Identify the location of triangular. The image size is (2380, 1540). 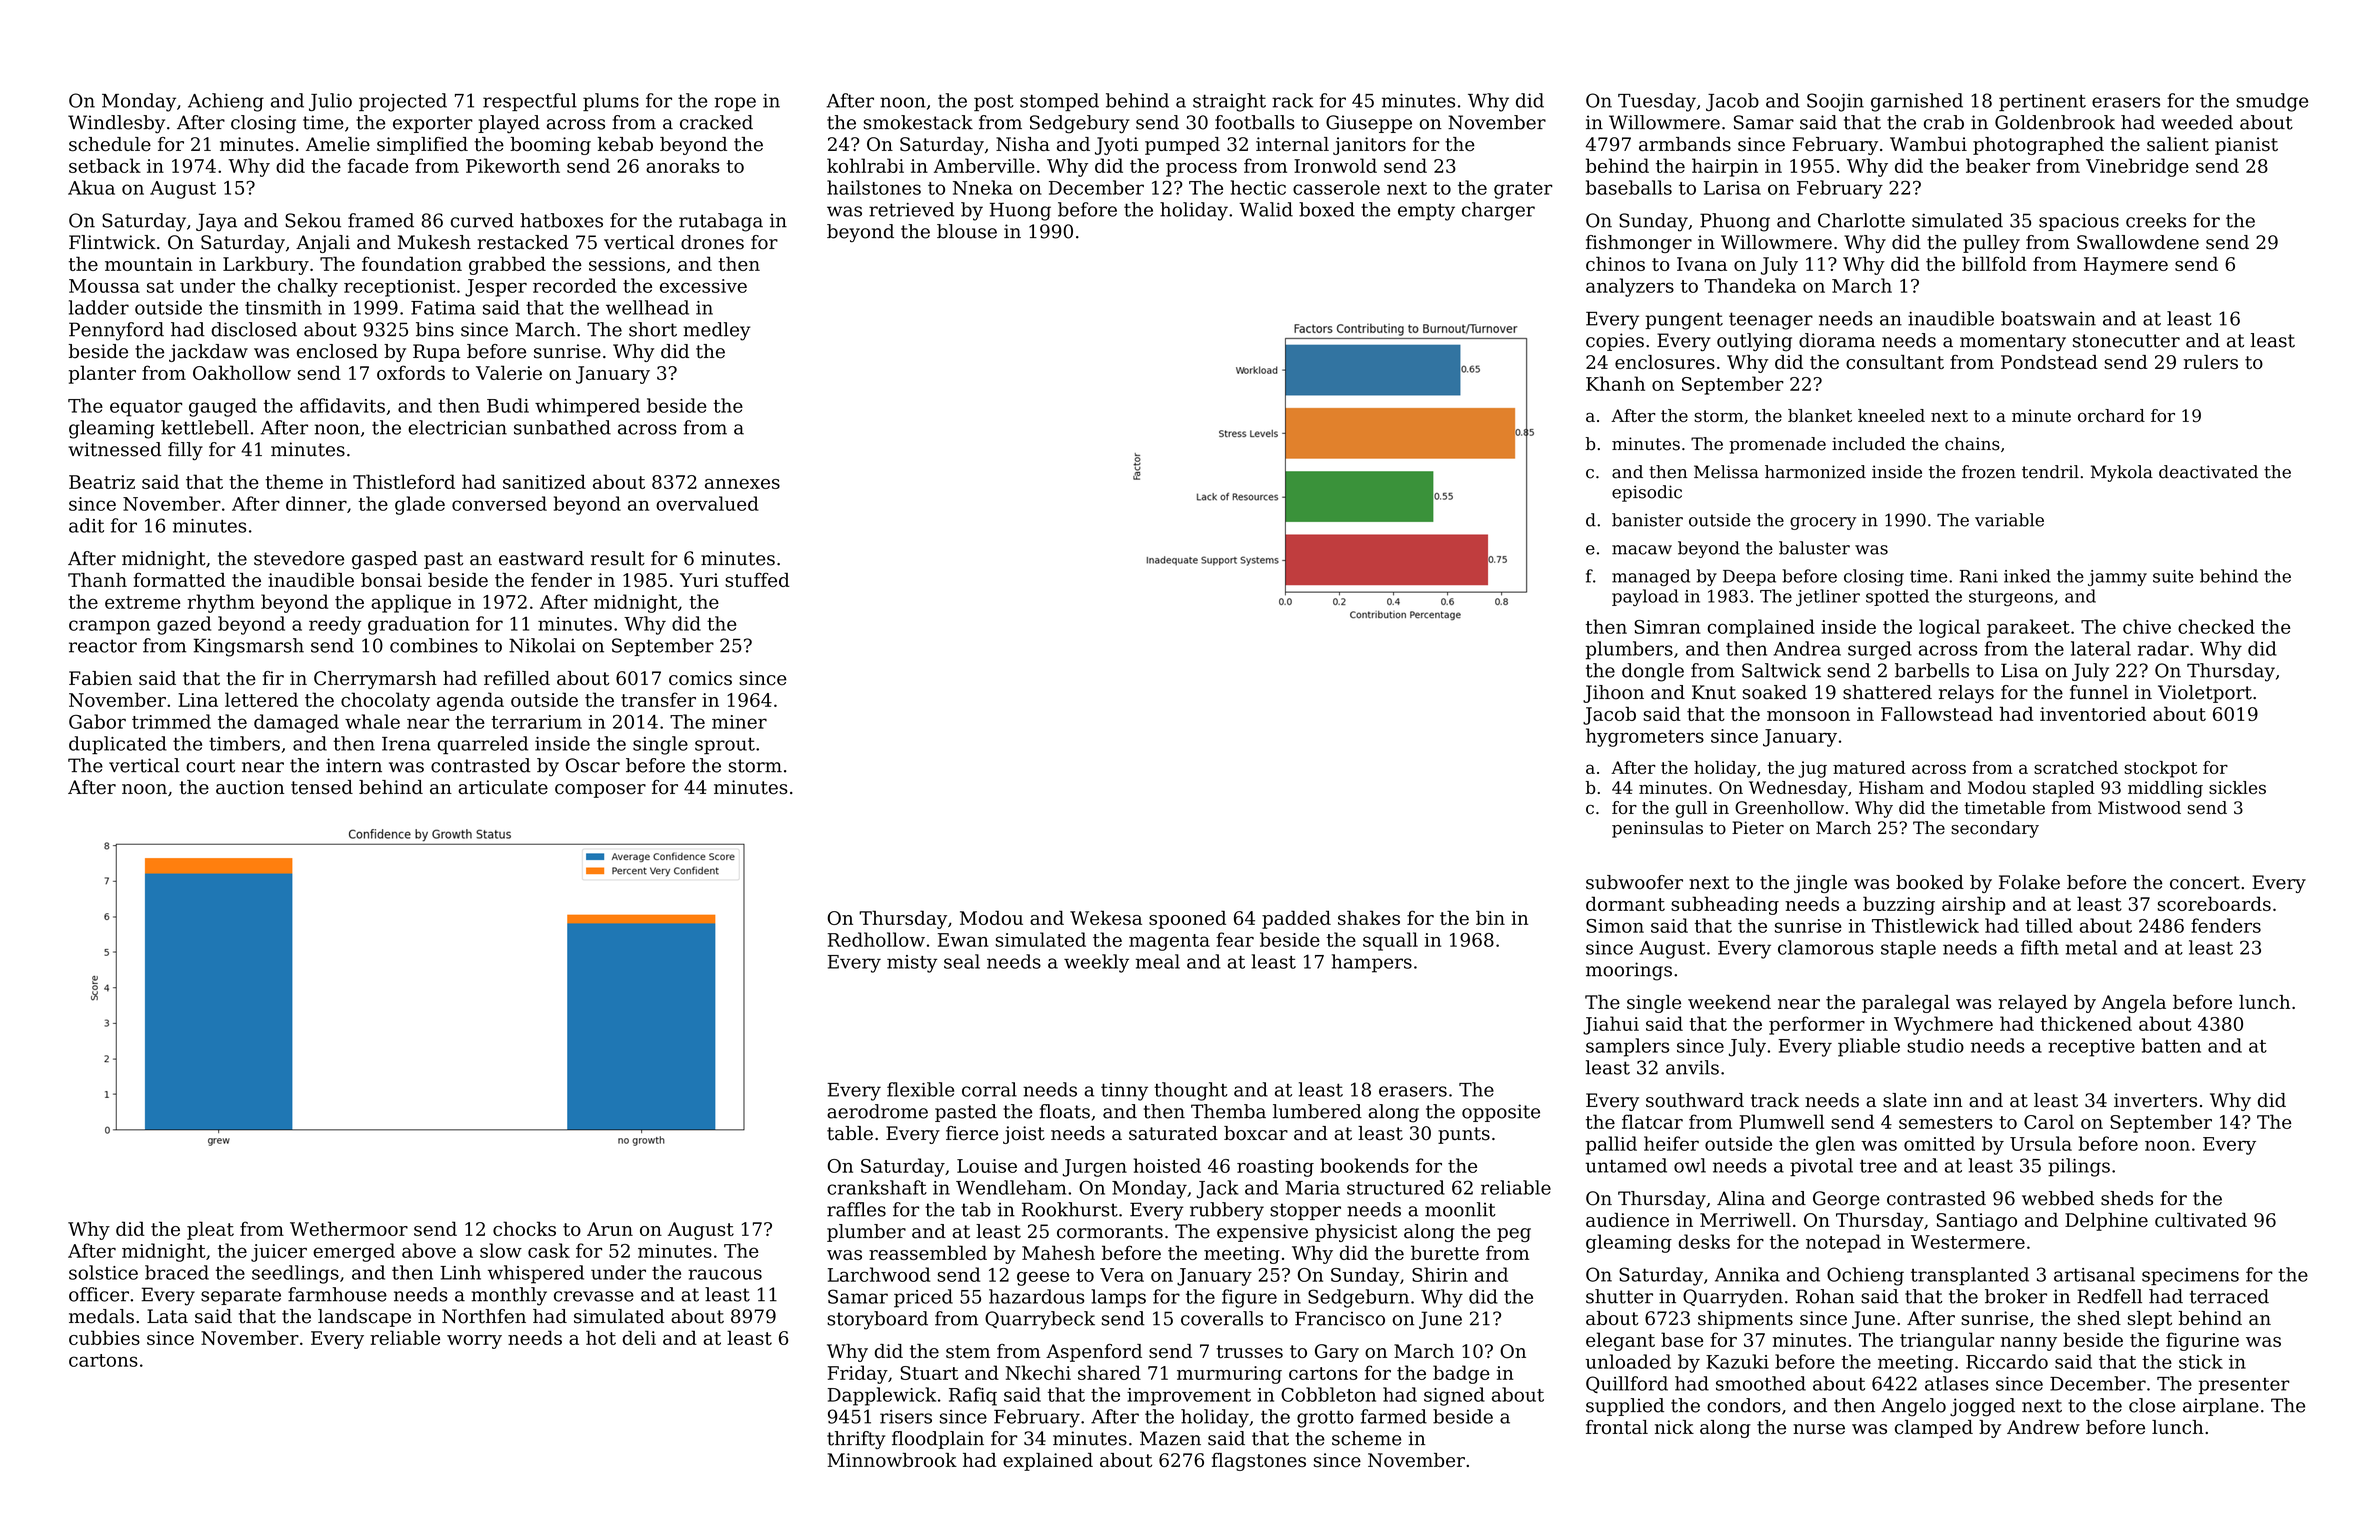
(1947, 1341).
